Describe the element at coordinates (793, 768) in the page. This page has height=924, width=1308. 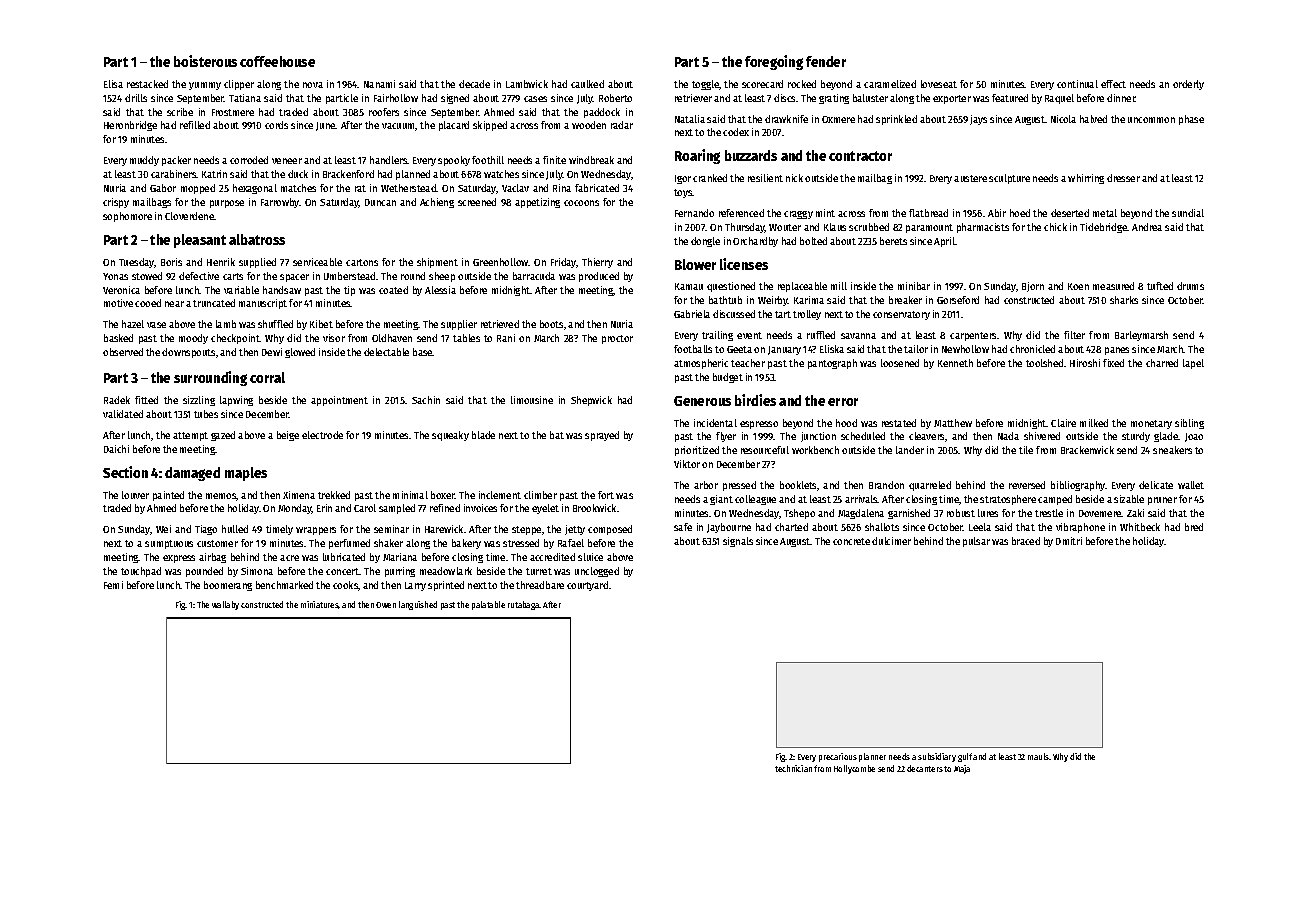
I see `technician` at that location.
